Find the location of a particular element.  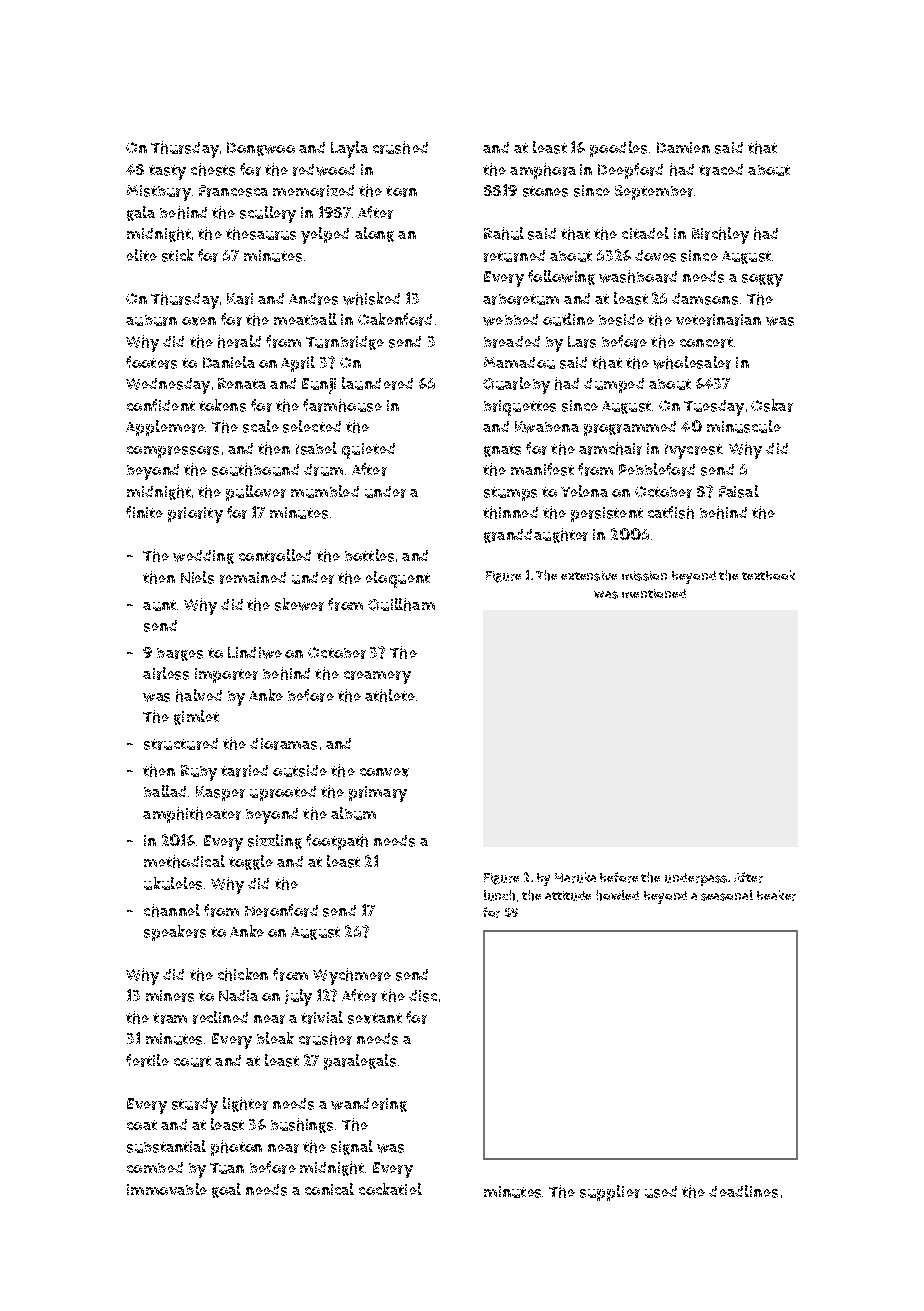

howled is located at coordinates (617, 895).
